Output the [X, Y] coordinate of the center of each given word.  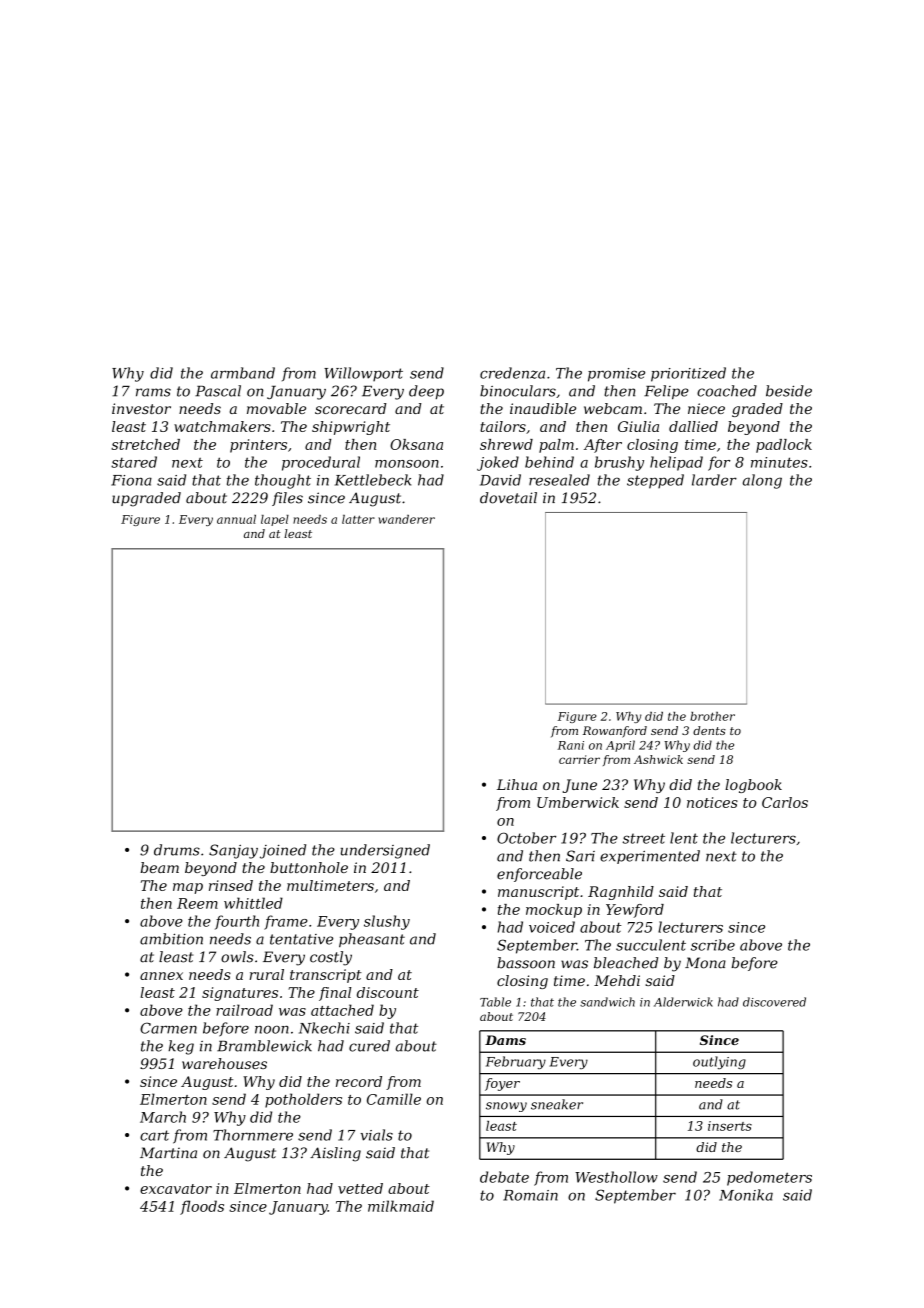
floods [202, 1207]
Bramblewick [264, 1046]
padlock [784, 446]
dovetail [508, 498]
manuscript [538, 893]
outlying [719, 1062]
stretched [145, 444]
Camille [394, 1099]
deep [426, 392]
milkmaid [401, 1206]
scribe [713, 945]
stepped [655, 481]
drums [177, 850]
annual [236, 519]
